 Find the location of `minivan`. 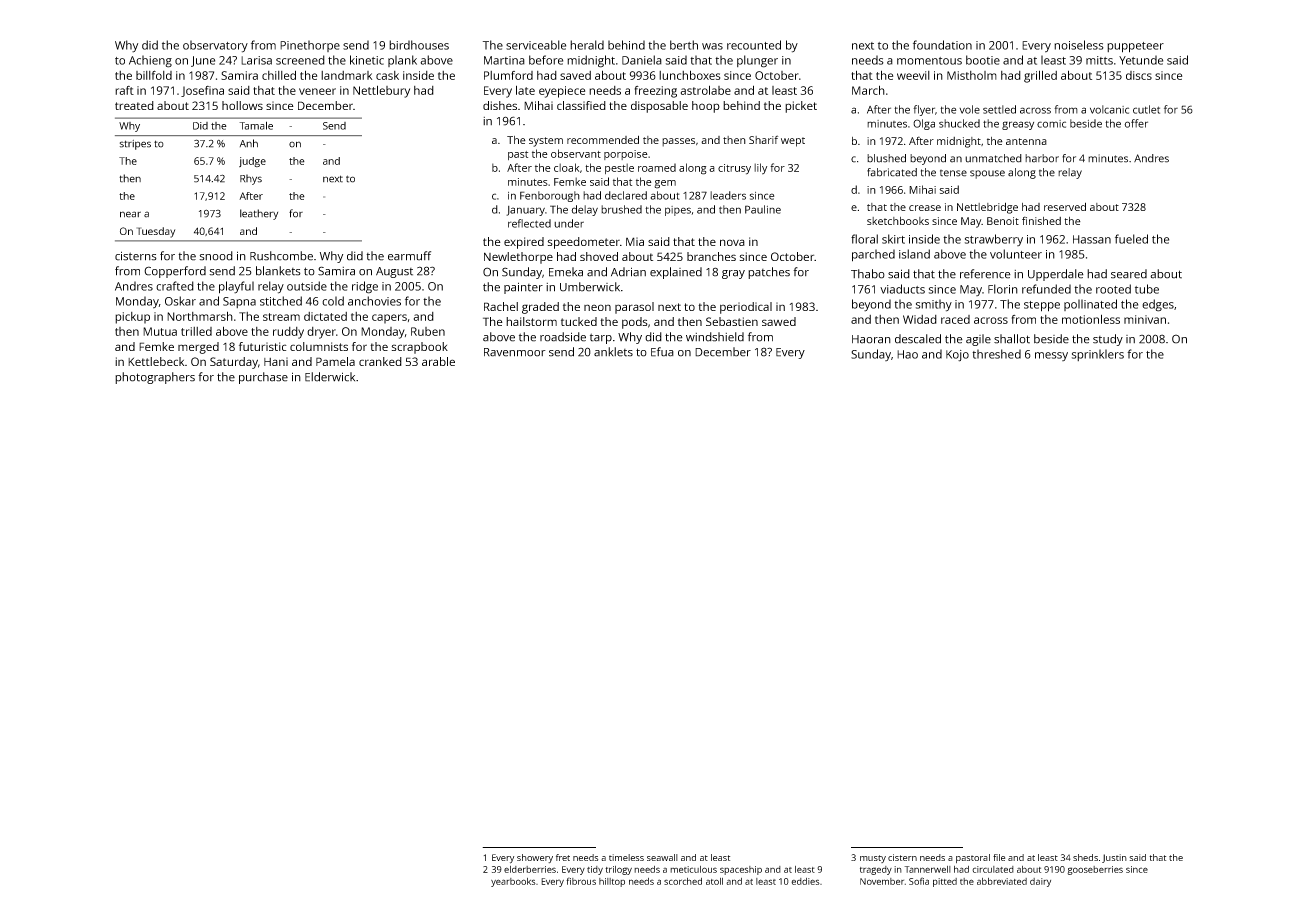

minivan is located at coordinates (1145, 319).
